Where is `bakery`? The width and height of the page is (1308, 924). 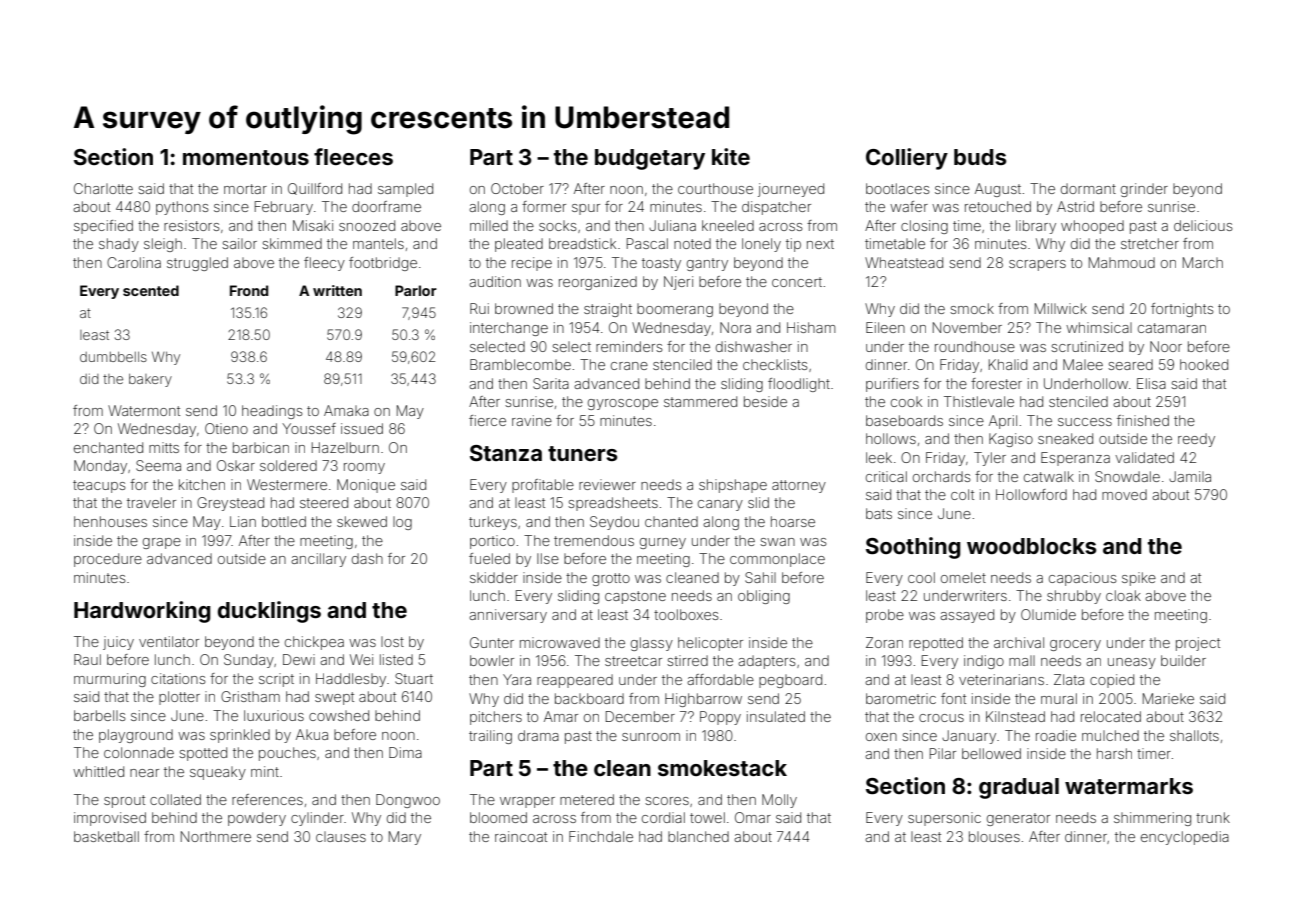 bakery is located at coordinates (150, 380).
